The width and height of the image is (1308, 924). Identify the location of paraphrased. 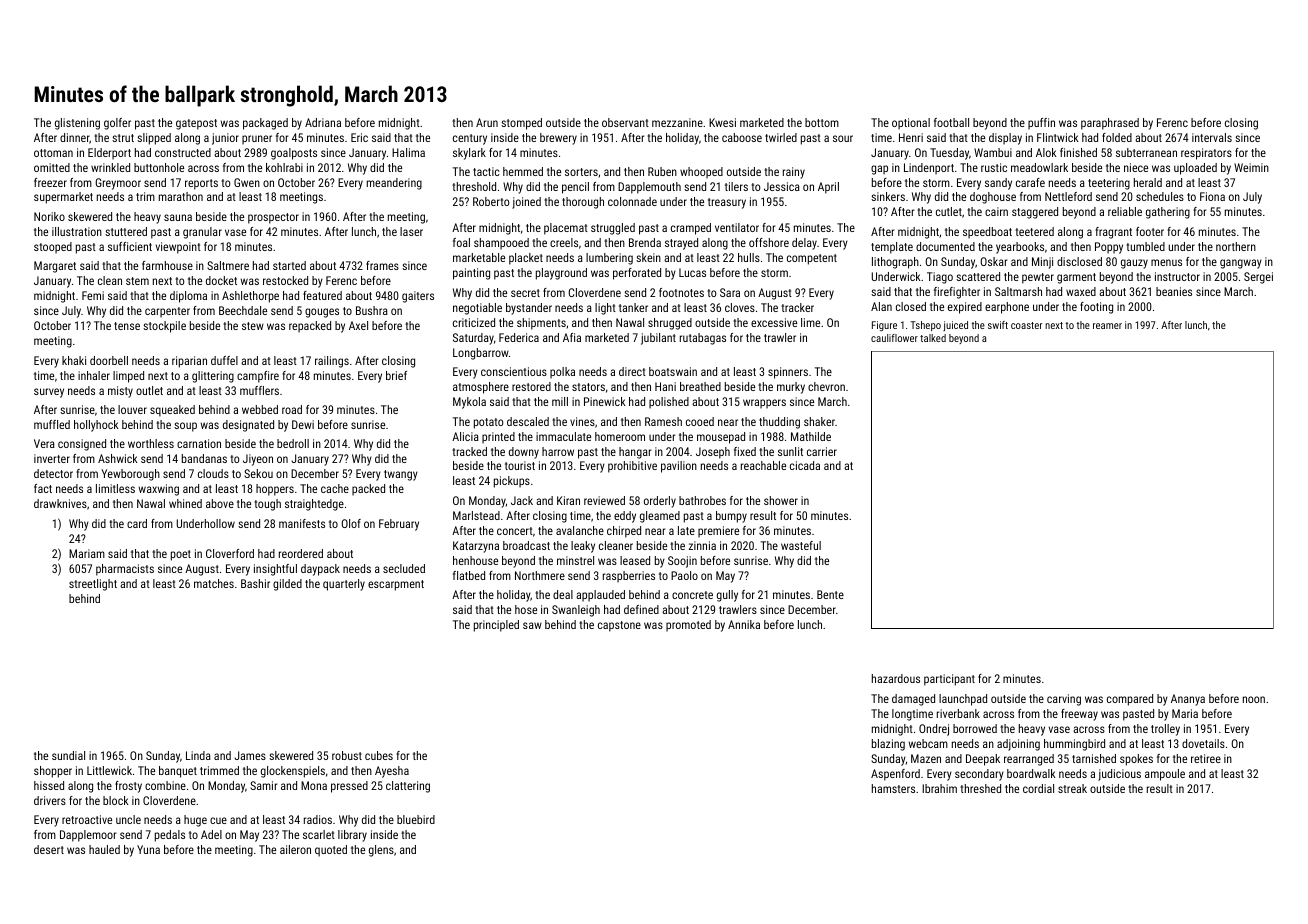
(1110, 124).
